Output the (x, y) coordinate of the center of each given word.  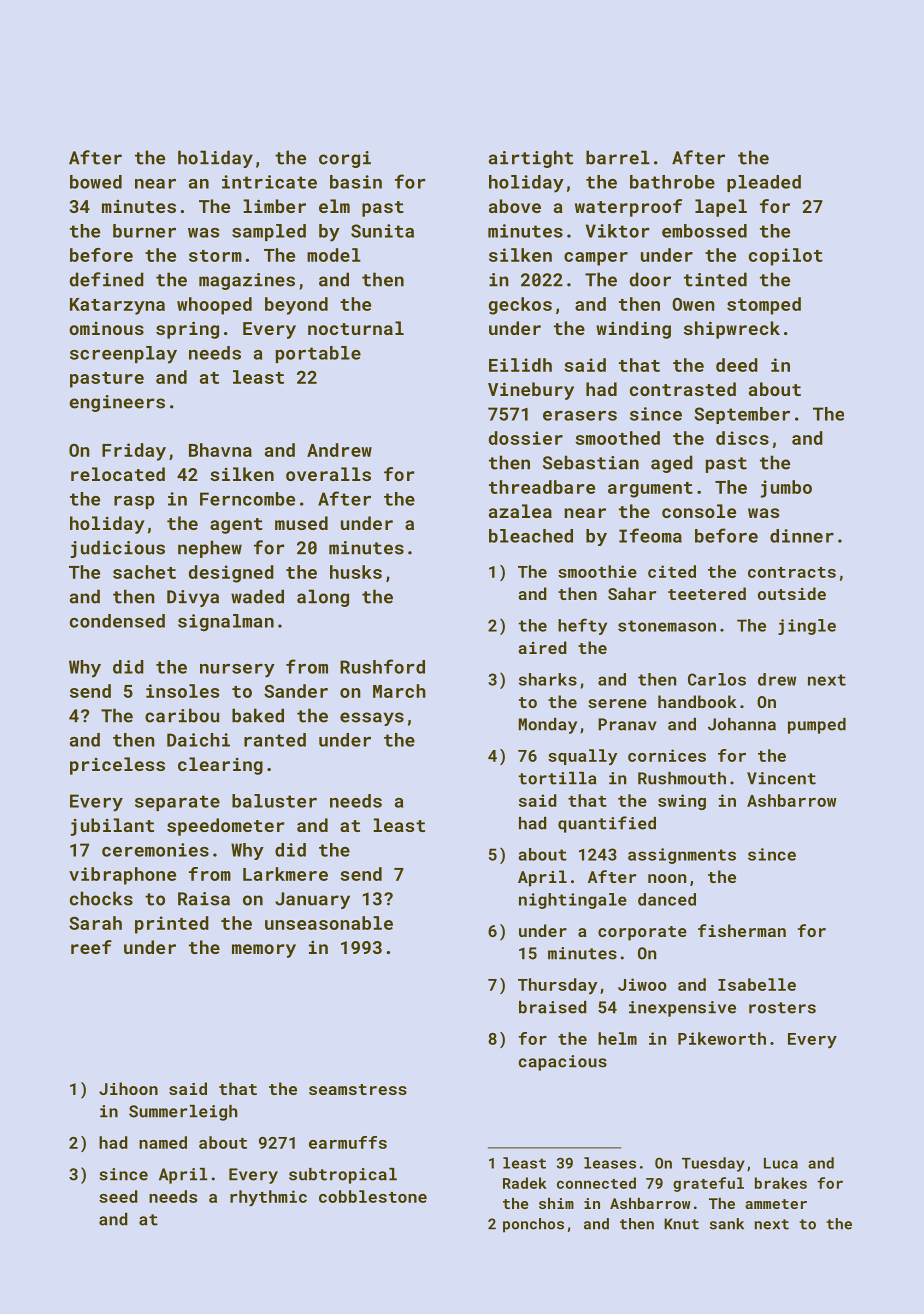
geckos (520, 306)
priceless (117, 766)
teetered (707, 593)
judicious (118, 549)
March (399, 691)
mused (301, 523)
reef (91, 947)
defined (107, 279)
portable (318, 354)
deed (737, 365)
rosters (782, 1008)
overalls (328, 474)
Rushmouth (682, 778)
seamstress (358, 1089)
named (163, 1142)
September (742, 415)
